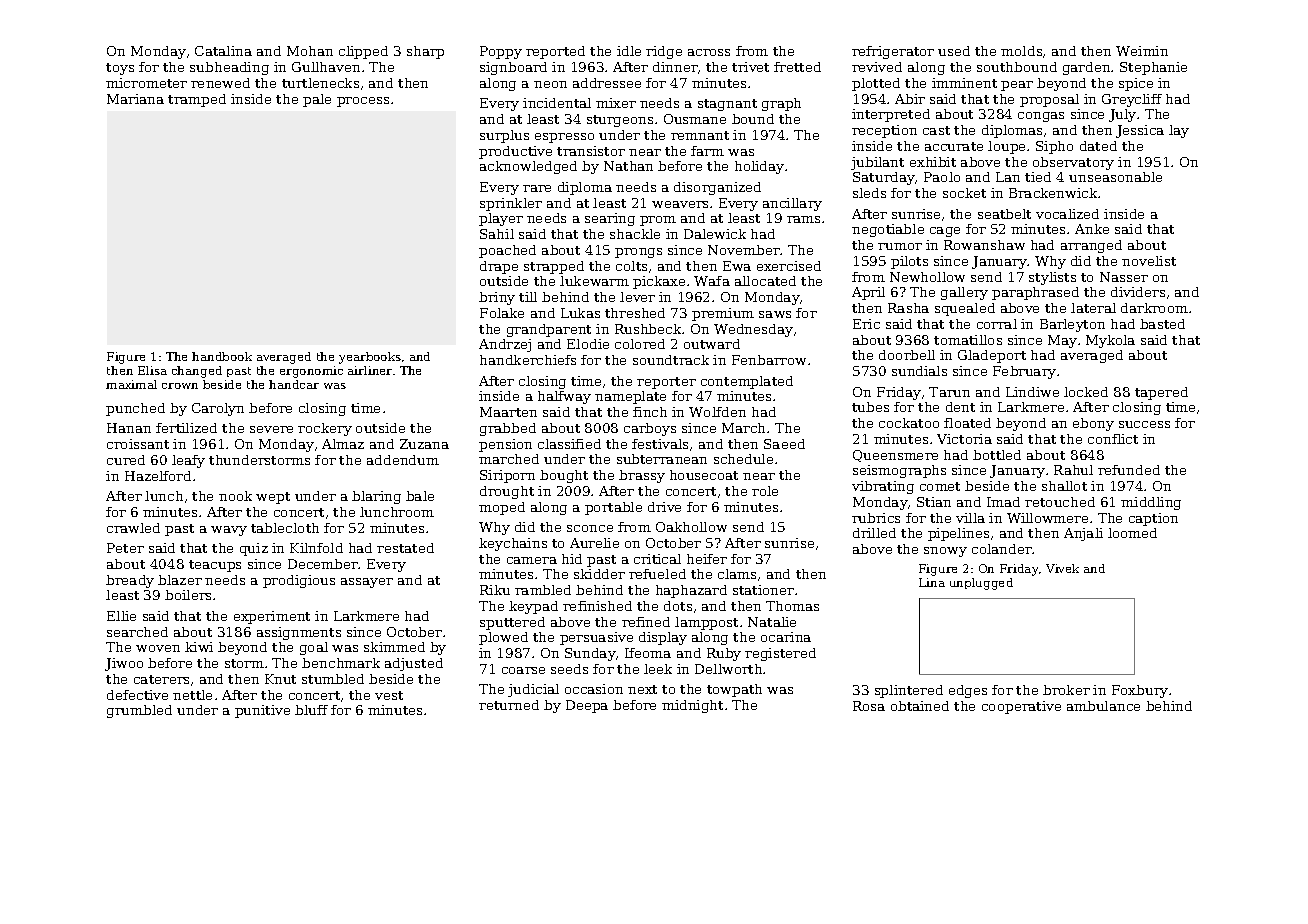 This screenshot has height=924, width=1308. What do you see at coordinates (949, 392) in the screenshot?
I see `Tarun` at bounding box center [949, 392].
